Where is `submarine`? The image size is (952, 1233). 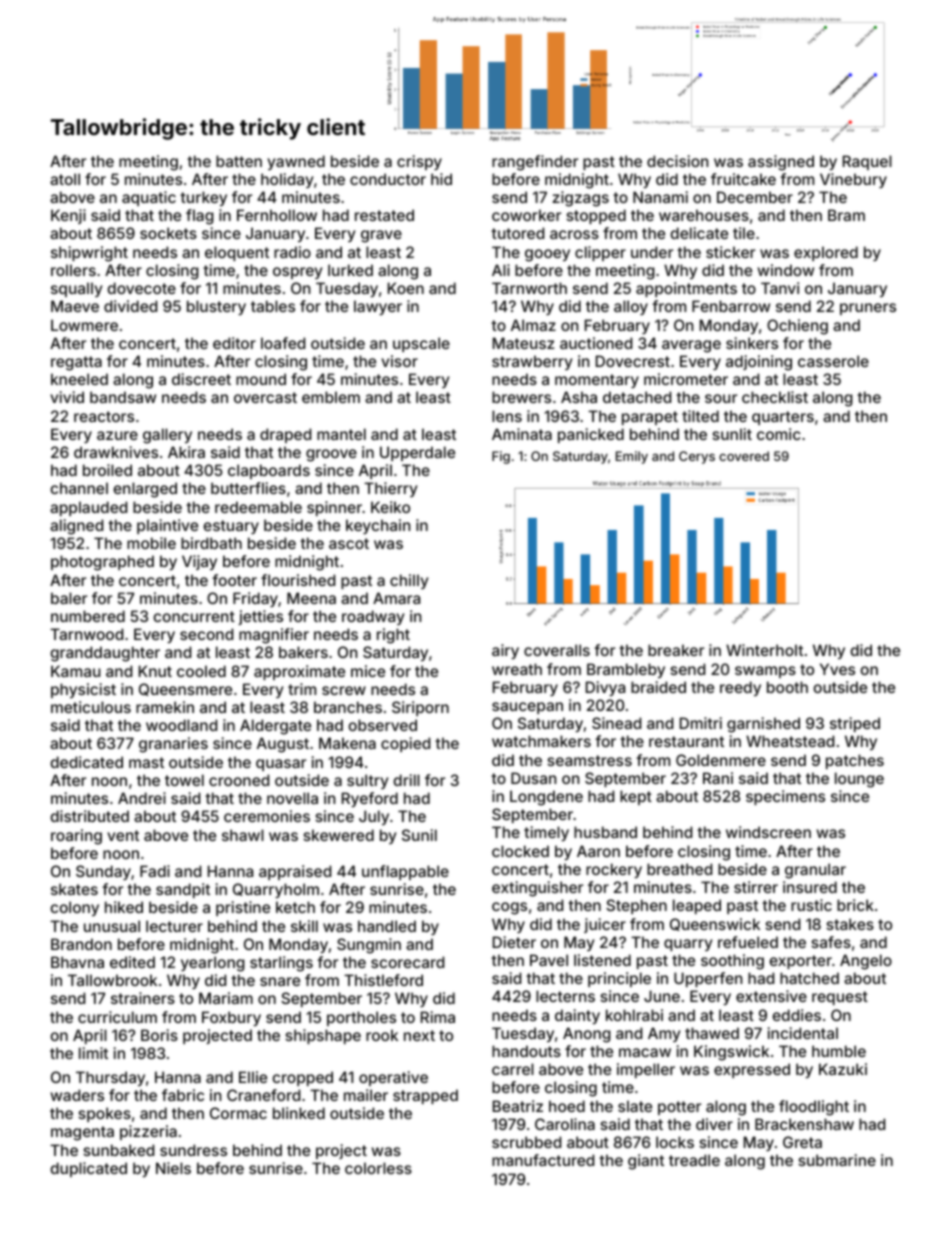
submarine is located at coordinates (837, 1160).
